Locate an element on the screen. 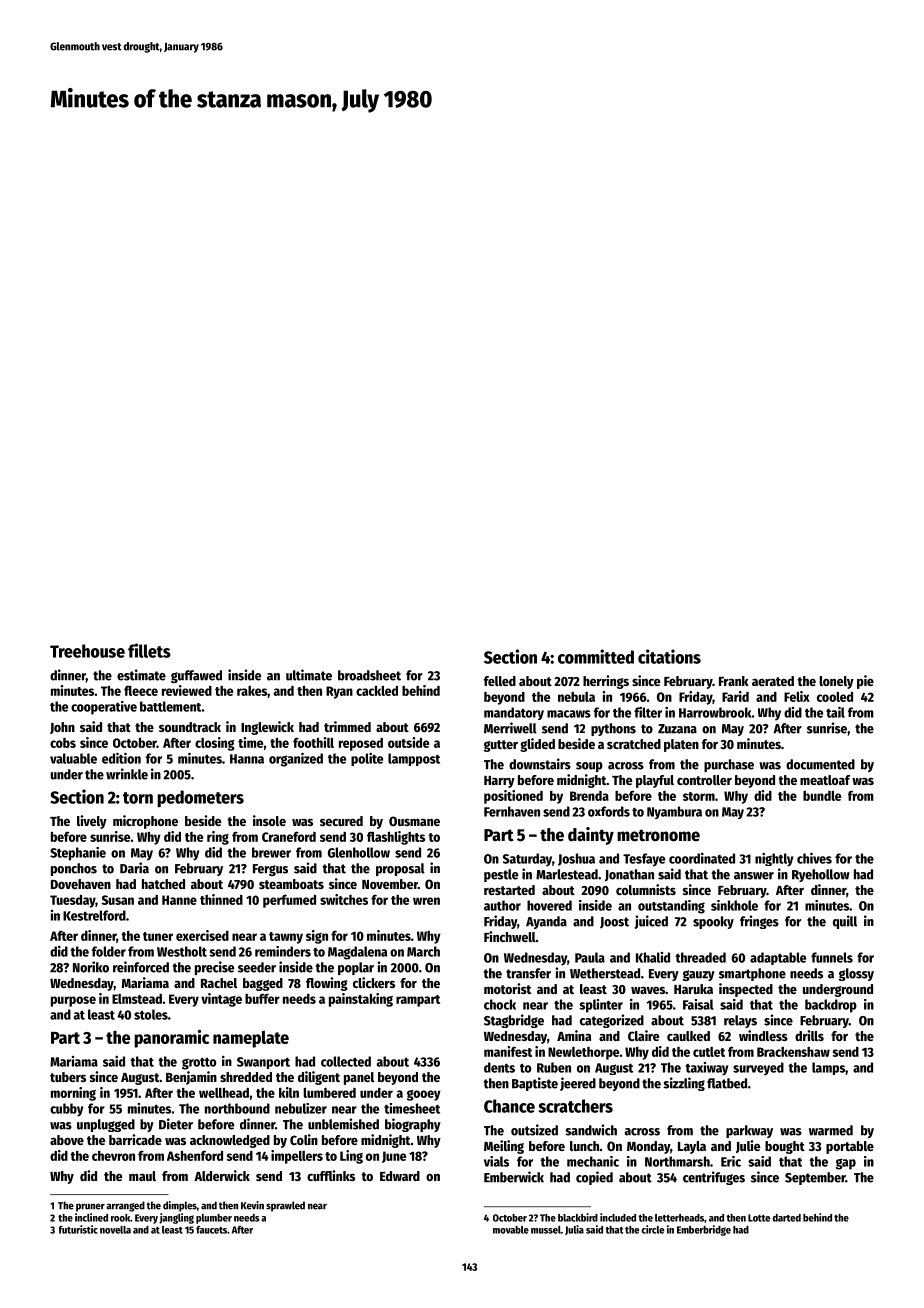 This screenshot has height=1308, width=924. futuristic is located at coordinates (78, 1229).
